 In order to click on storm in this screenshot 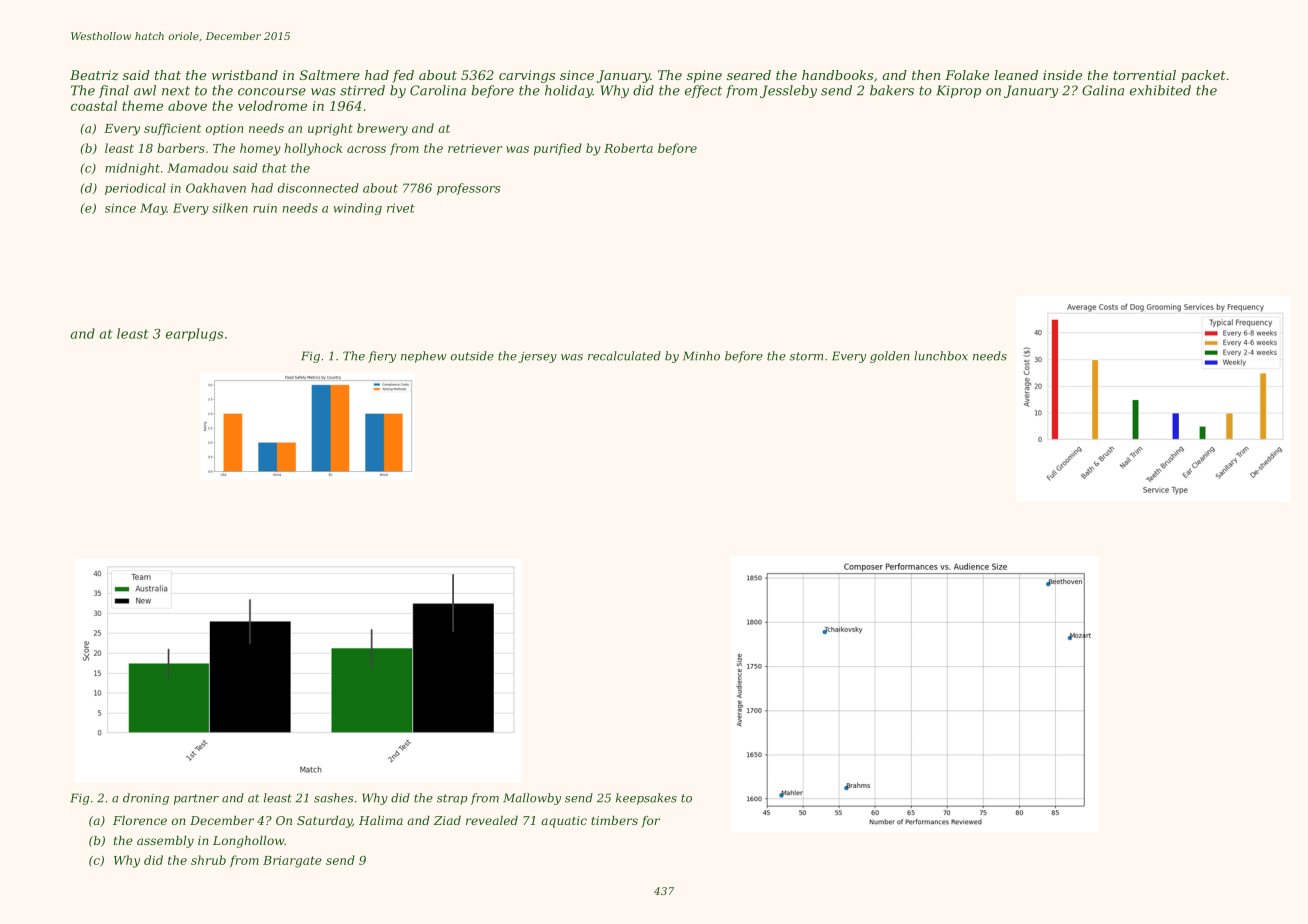, I will do `click(806, 356)`.
